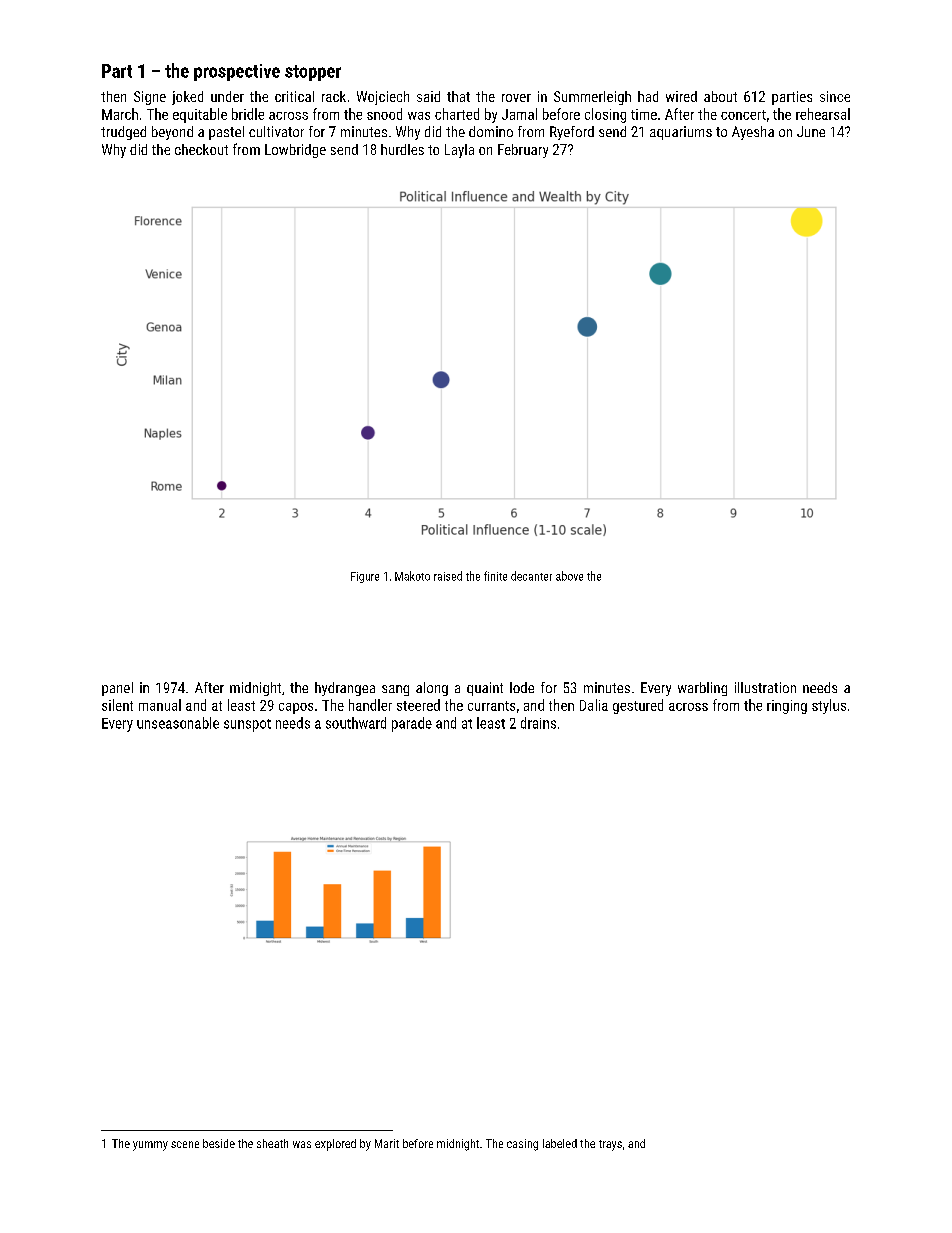 The width and height of the screenshot is (952, 1233). Describe the element at coordinates (519, 114) in the screenshot. I see `Jamal` at that location.
